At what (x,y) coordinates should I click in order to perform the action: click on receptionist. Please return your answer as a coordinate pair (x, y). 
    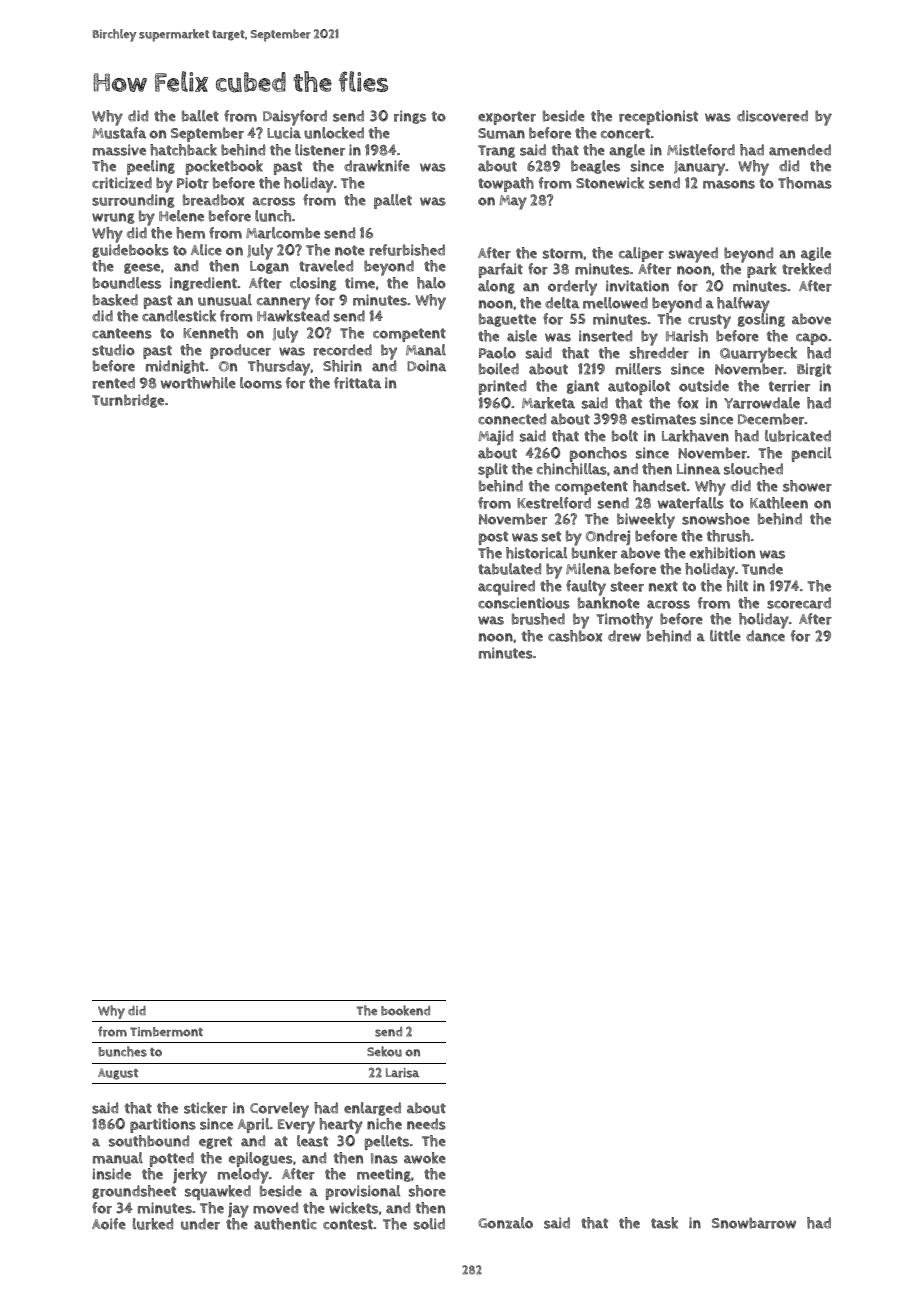
    Looking at the image, I should click on (658, 117).
